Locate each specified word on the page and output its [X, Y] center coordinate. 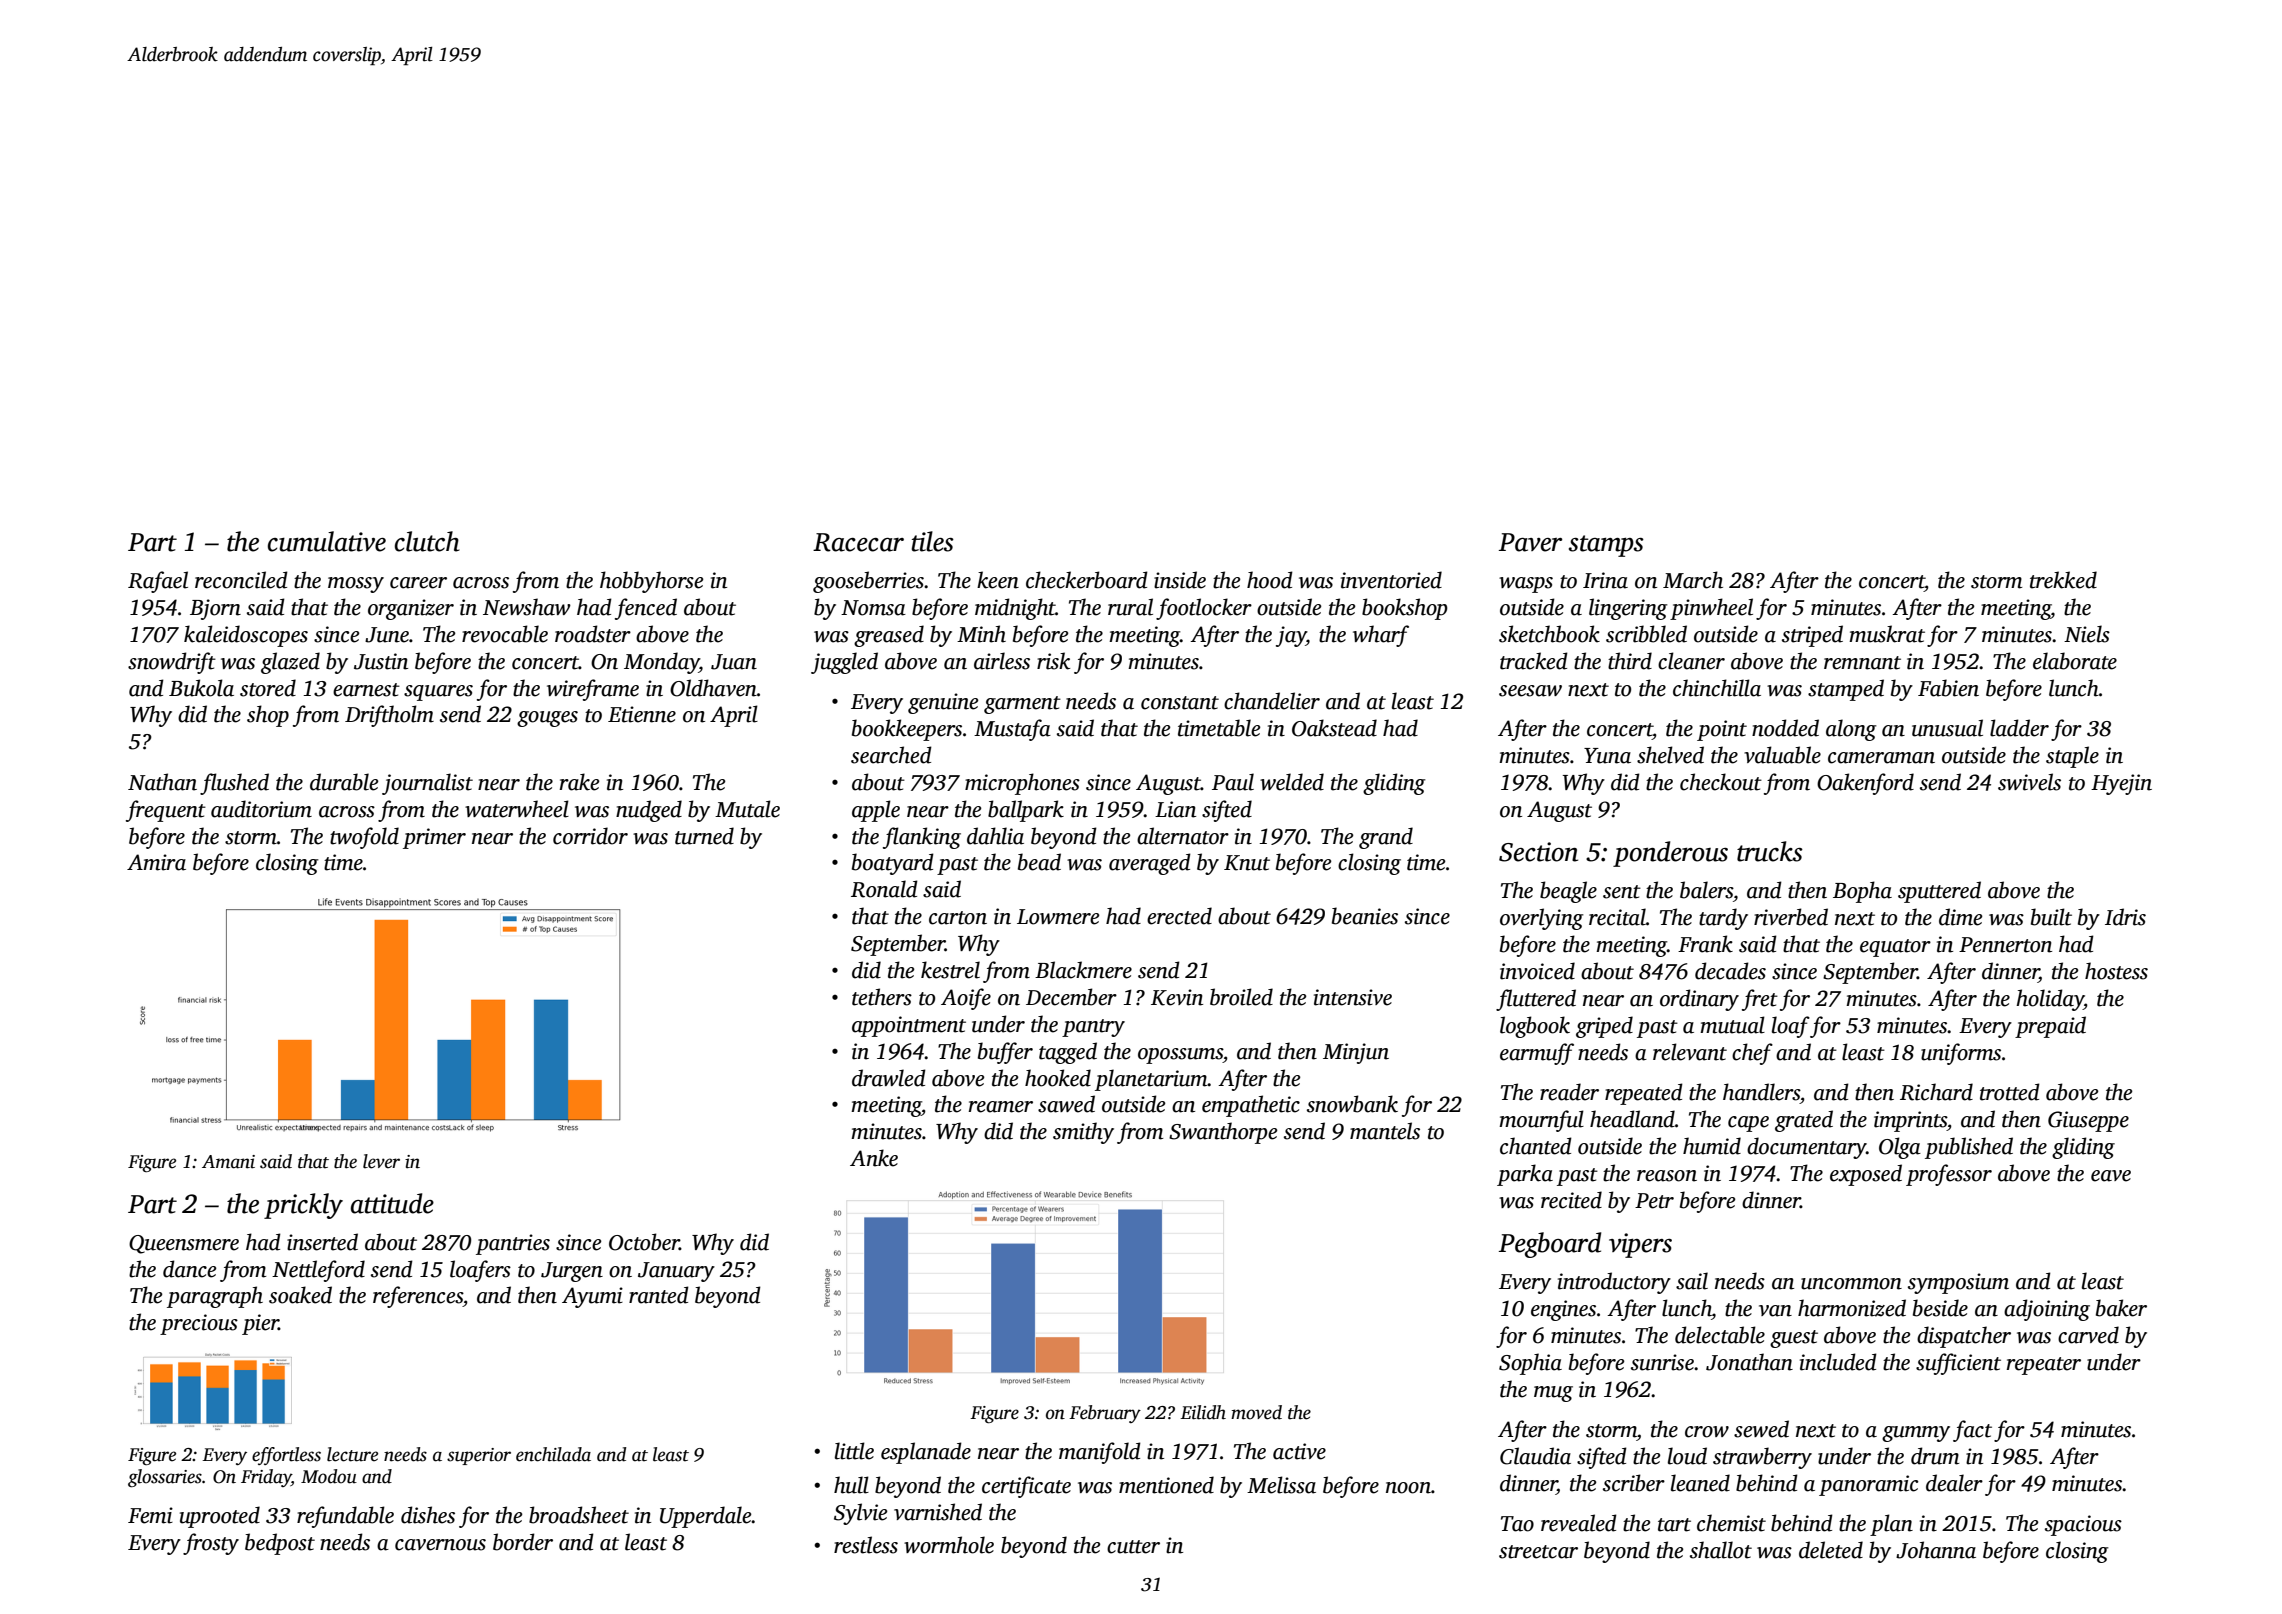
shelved [1670, 755]
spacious [2083, 1525]
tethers [882, 997]
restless [866, 1545]
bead [1039, 862]
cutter [1133, 1547]
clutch [427, 541]
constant [1180, 703]
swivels [2029, 782]
